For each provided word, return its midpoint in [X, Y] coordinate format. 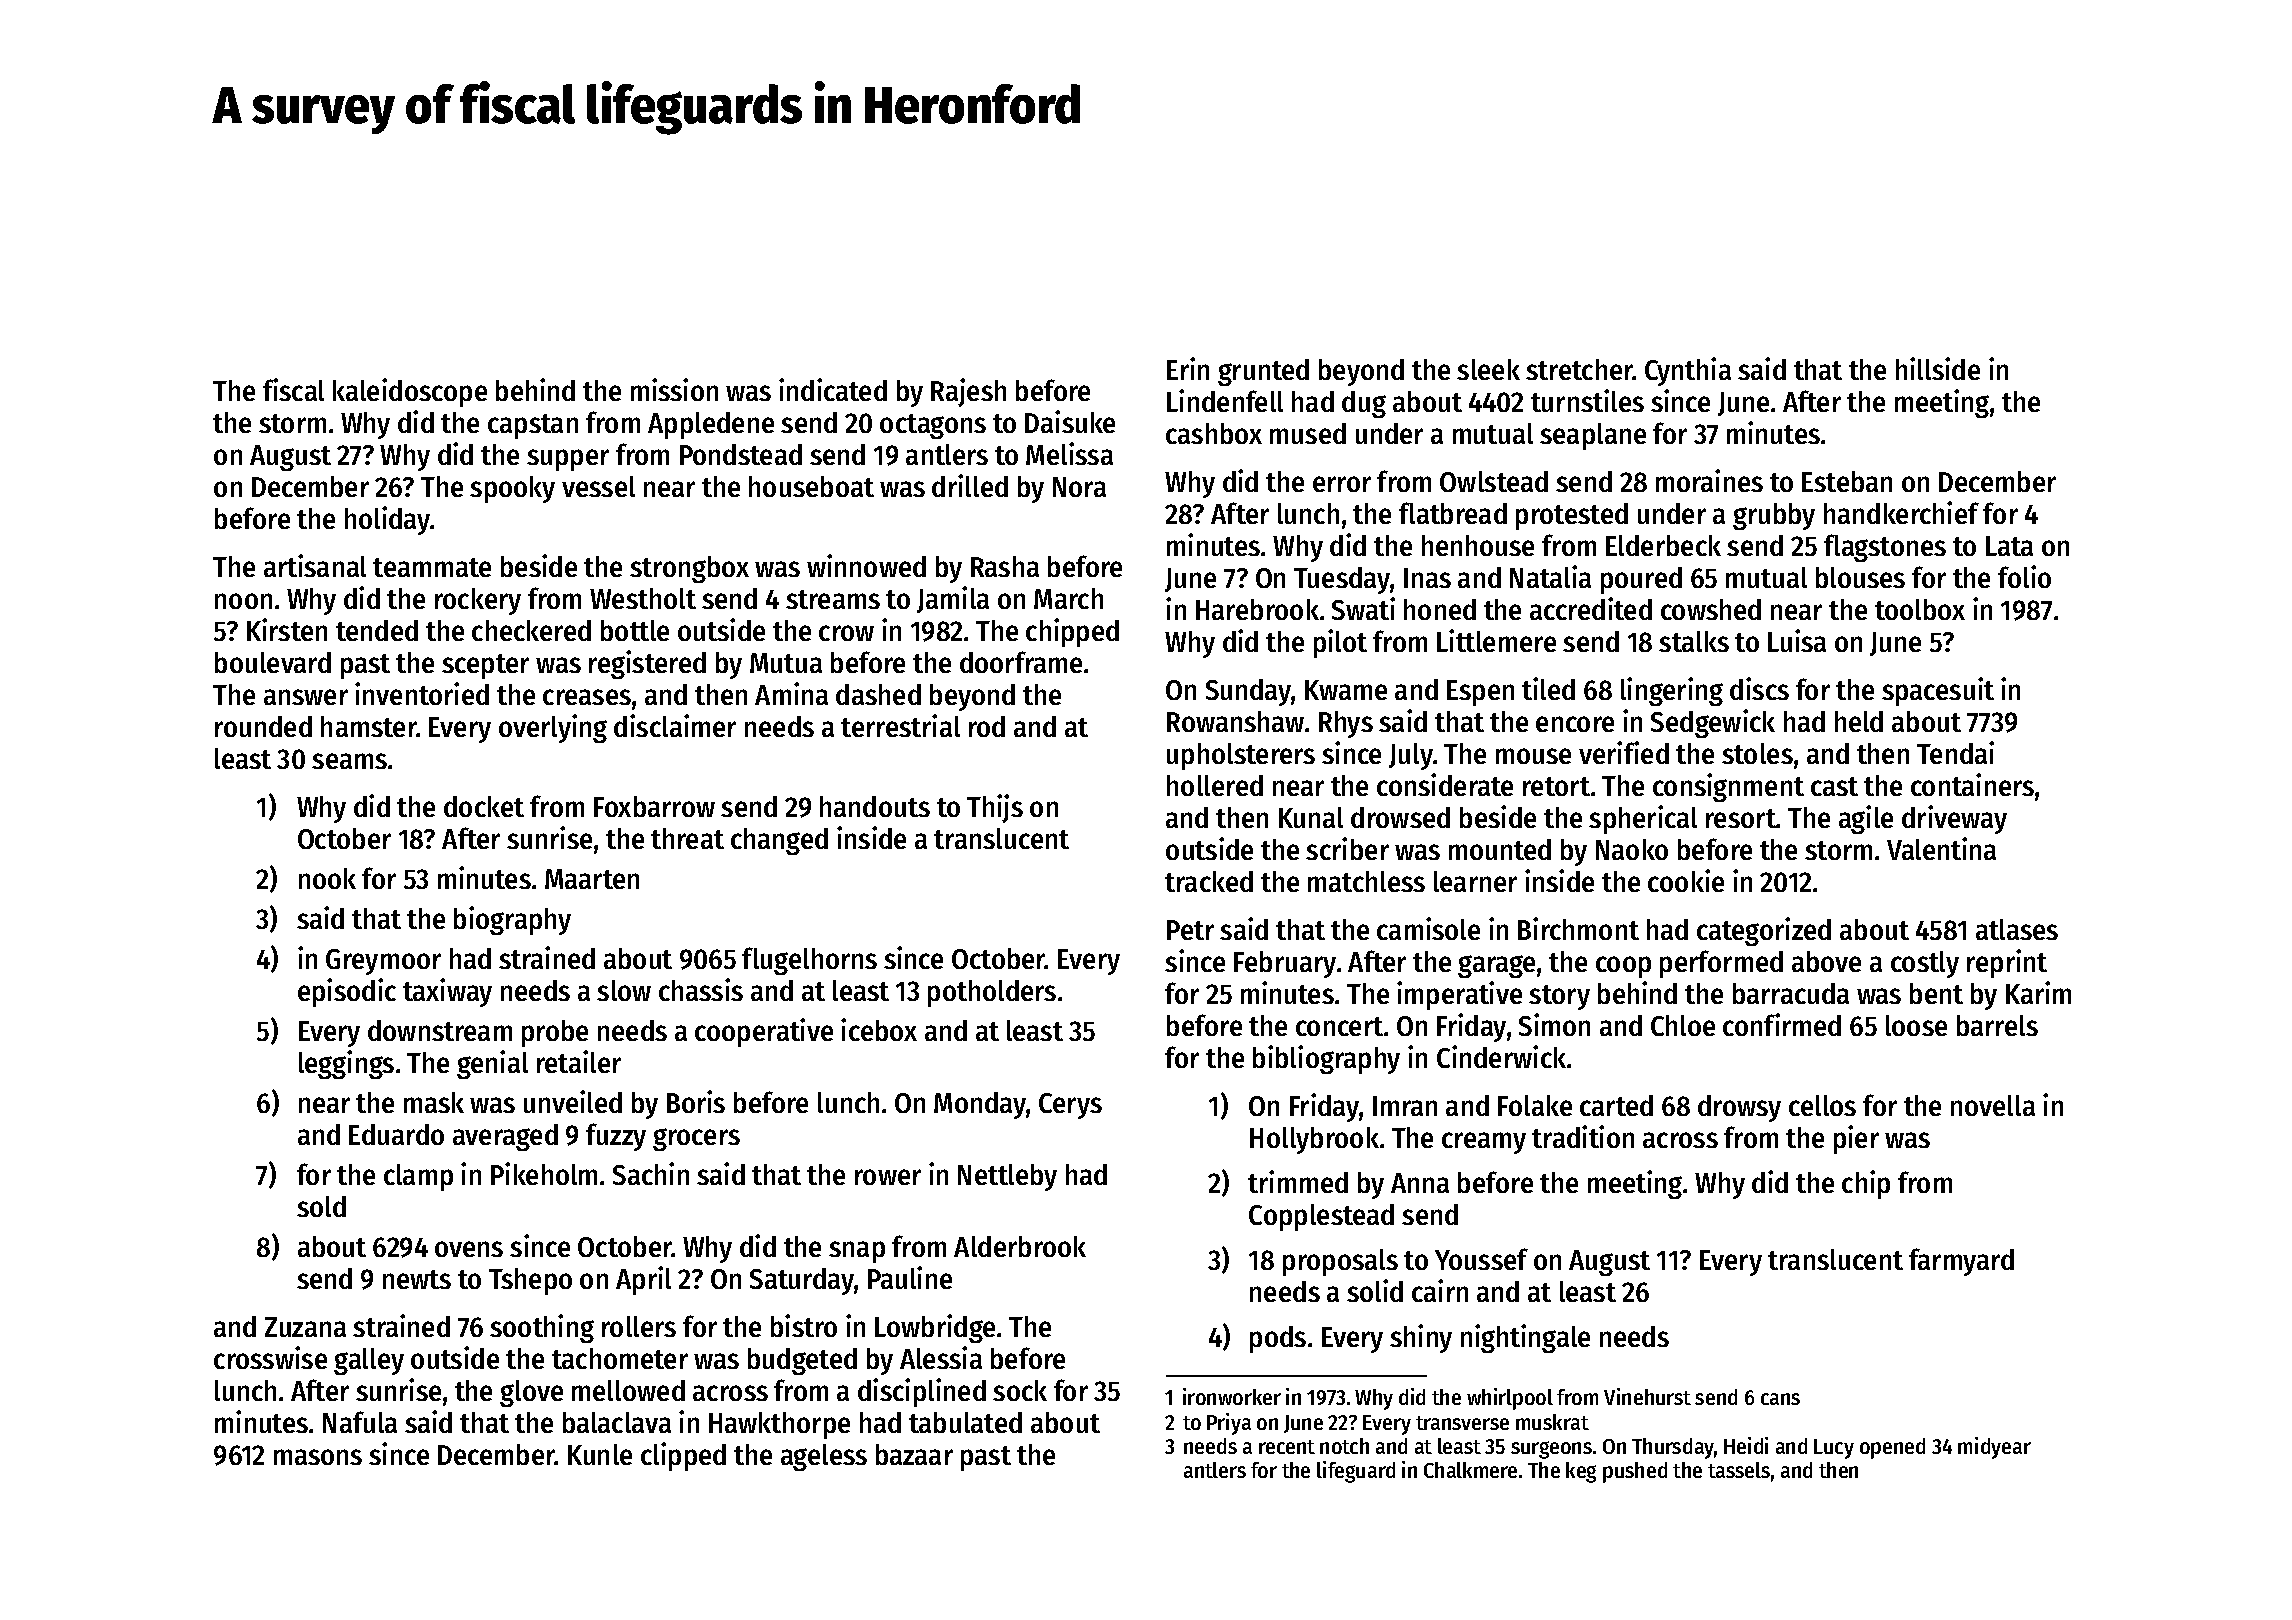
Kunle [600, 1454]
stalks [1694, 641]
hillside [1938, 368]
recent [1287, 1447]
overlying [553, 728]
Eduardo [396, 1134]
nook [327, 878]
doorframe [1021, 662]
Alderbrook [1020, 1246]
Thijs [995, 808]
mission [674, 389]
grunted [1263, 372]
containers [1972, 784]
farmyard [1961, 1262]
